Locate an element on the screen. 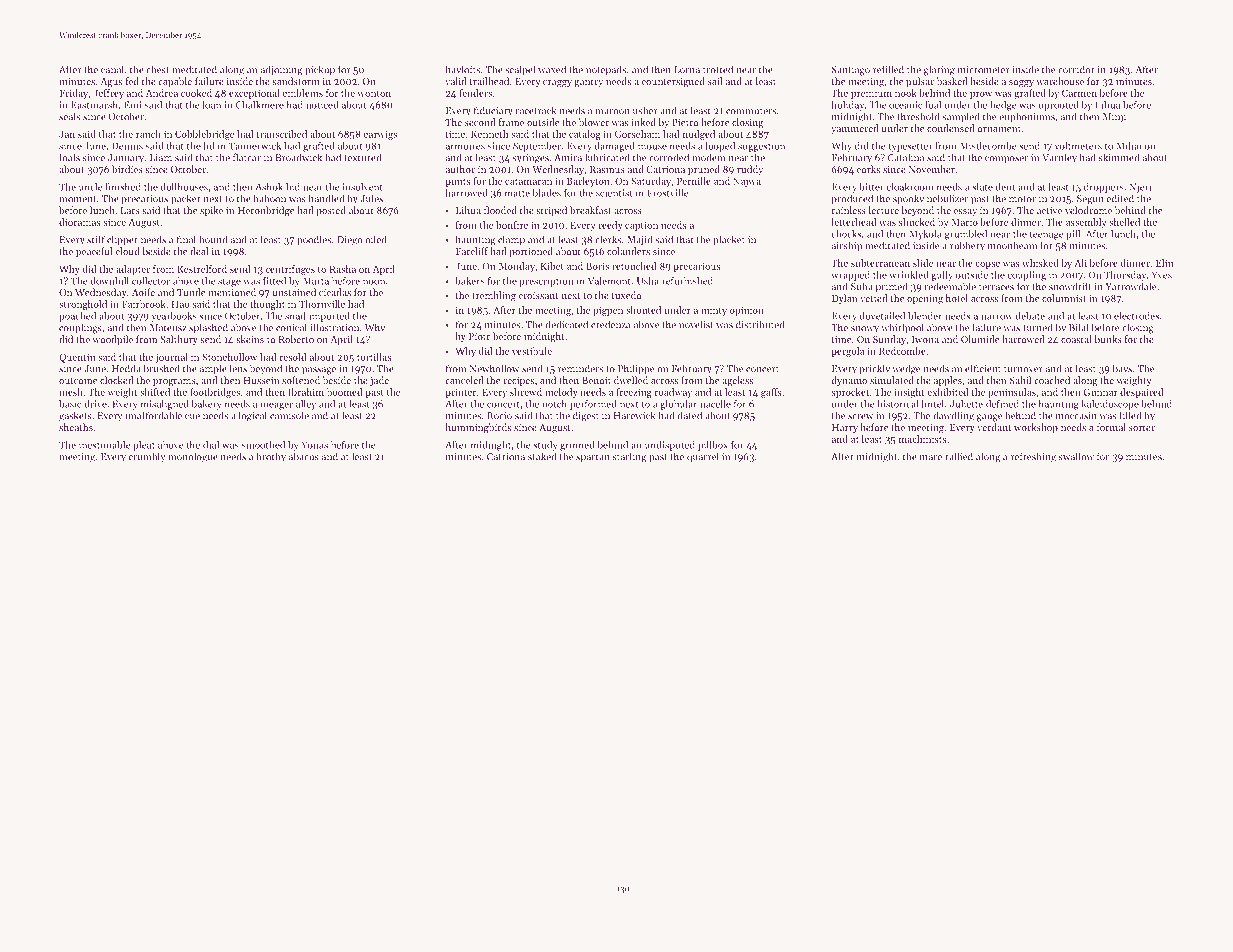 The height and width of the screenshot is (952, 1233). Chalkmere is located at coordinates (260, 105).
